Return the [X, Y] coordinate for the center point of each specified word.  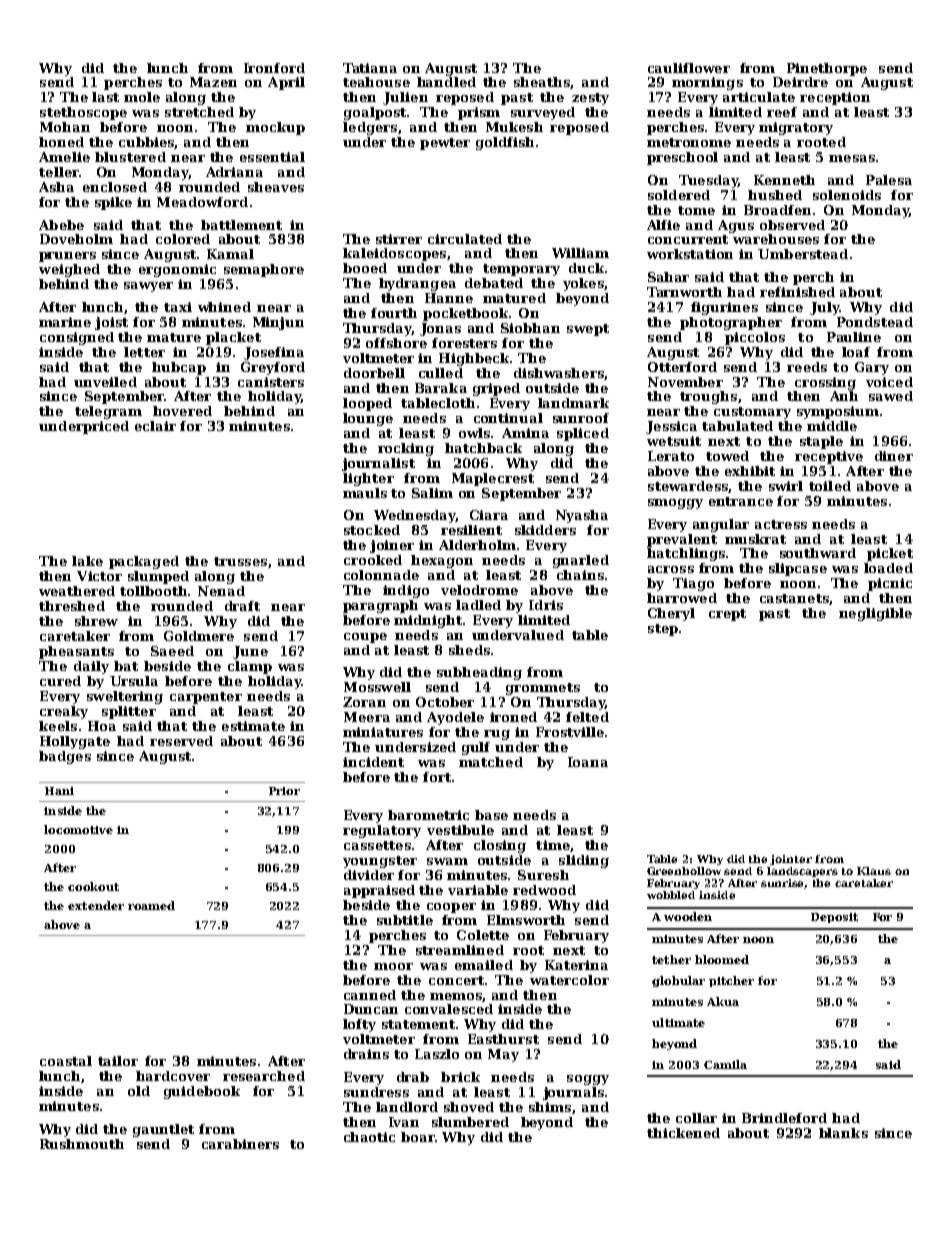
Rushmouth [82, 1144]
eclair [155, 426]
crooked [373, 560]
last [105, 97]
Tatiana [370, 68]
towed [727, 456]
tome [696, 210]
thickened [683, 1133]
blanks [843, 1133]
